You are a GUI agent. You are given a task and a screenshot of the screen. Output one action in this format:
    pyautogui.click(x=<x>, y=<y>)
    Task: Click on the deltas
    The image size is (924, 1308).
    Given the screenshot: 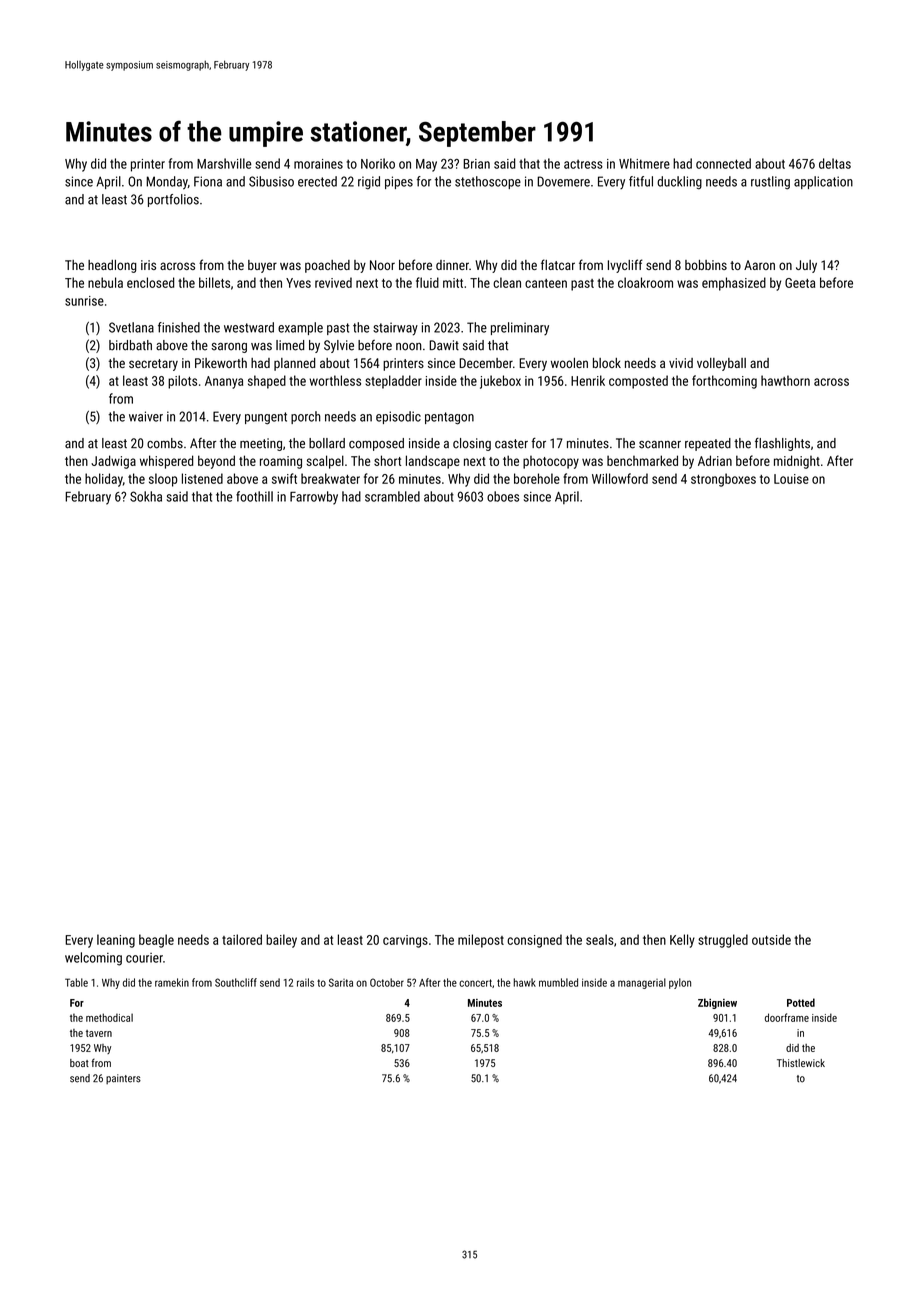 What is the action you would take?
    pyautogui.click(x=835, y=163)
